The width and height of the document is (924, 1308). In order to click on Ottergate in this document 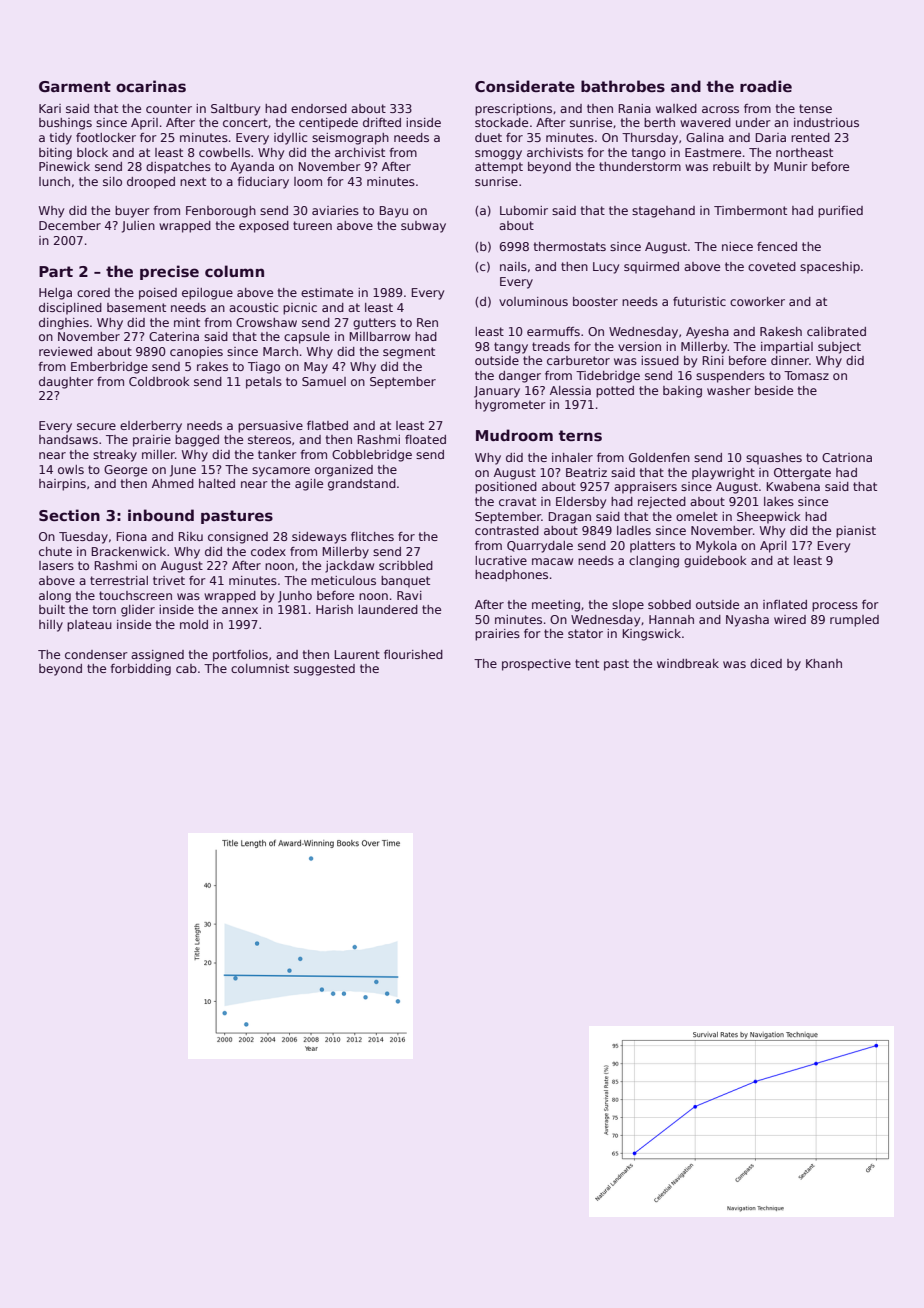, I will do `click(802, 474)`.
